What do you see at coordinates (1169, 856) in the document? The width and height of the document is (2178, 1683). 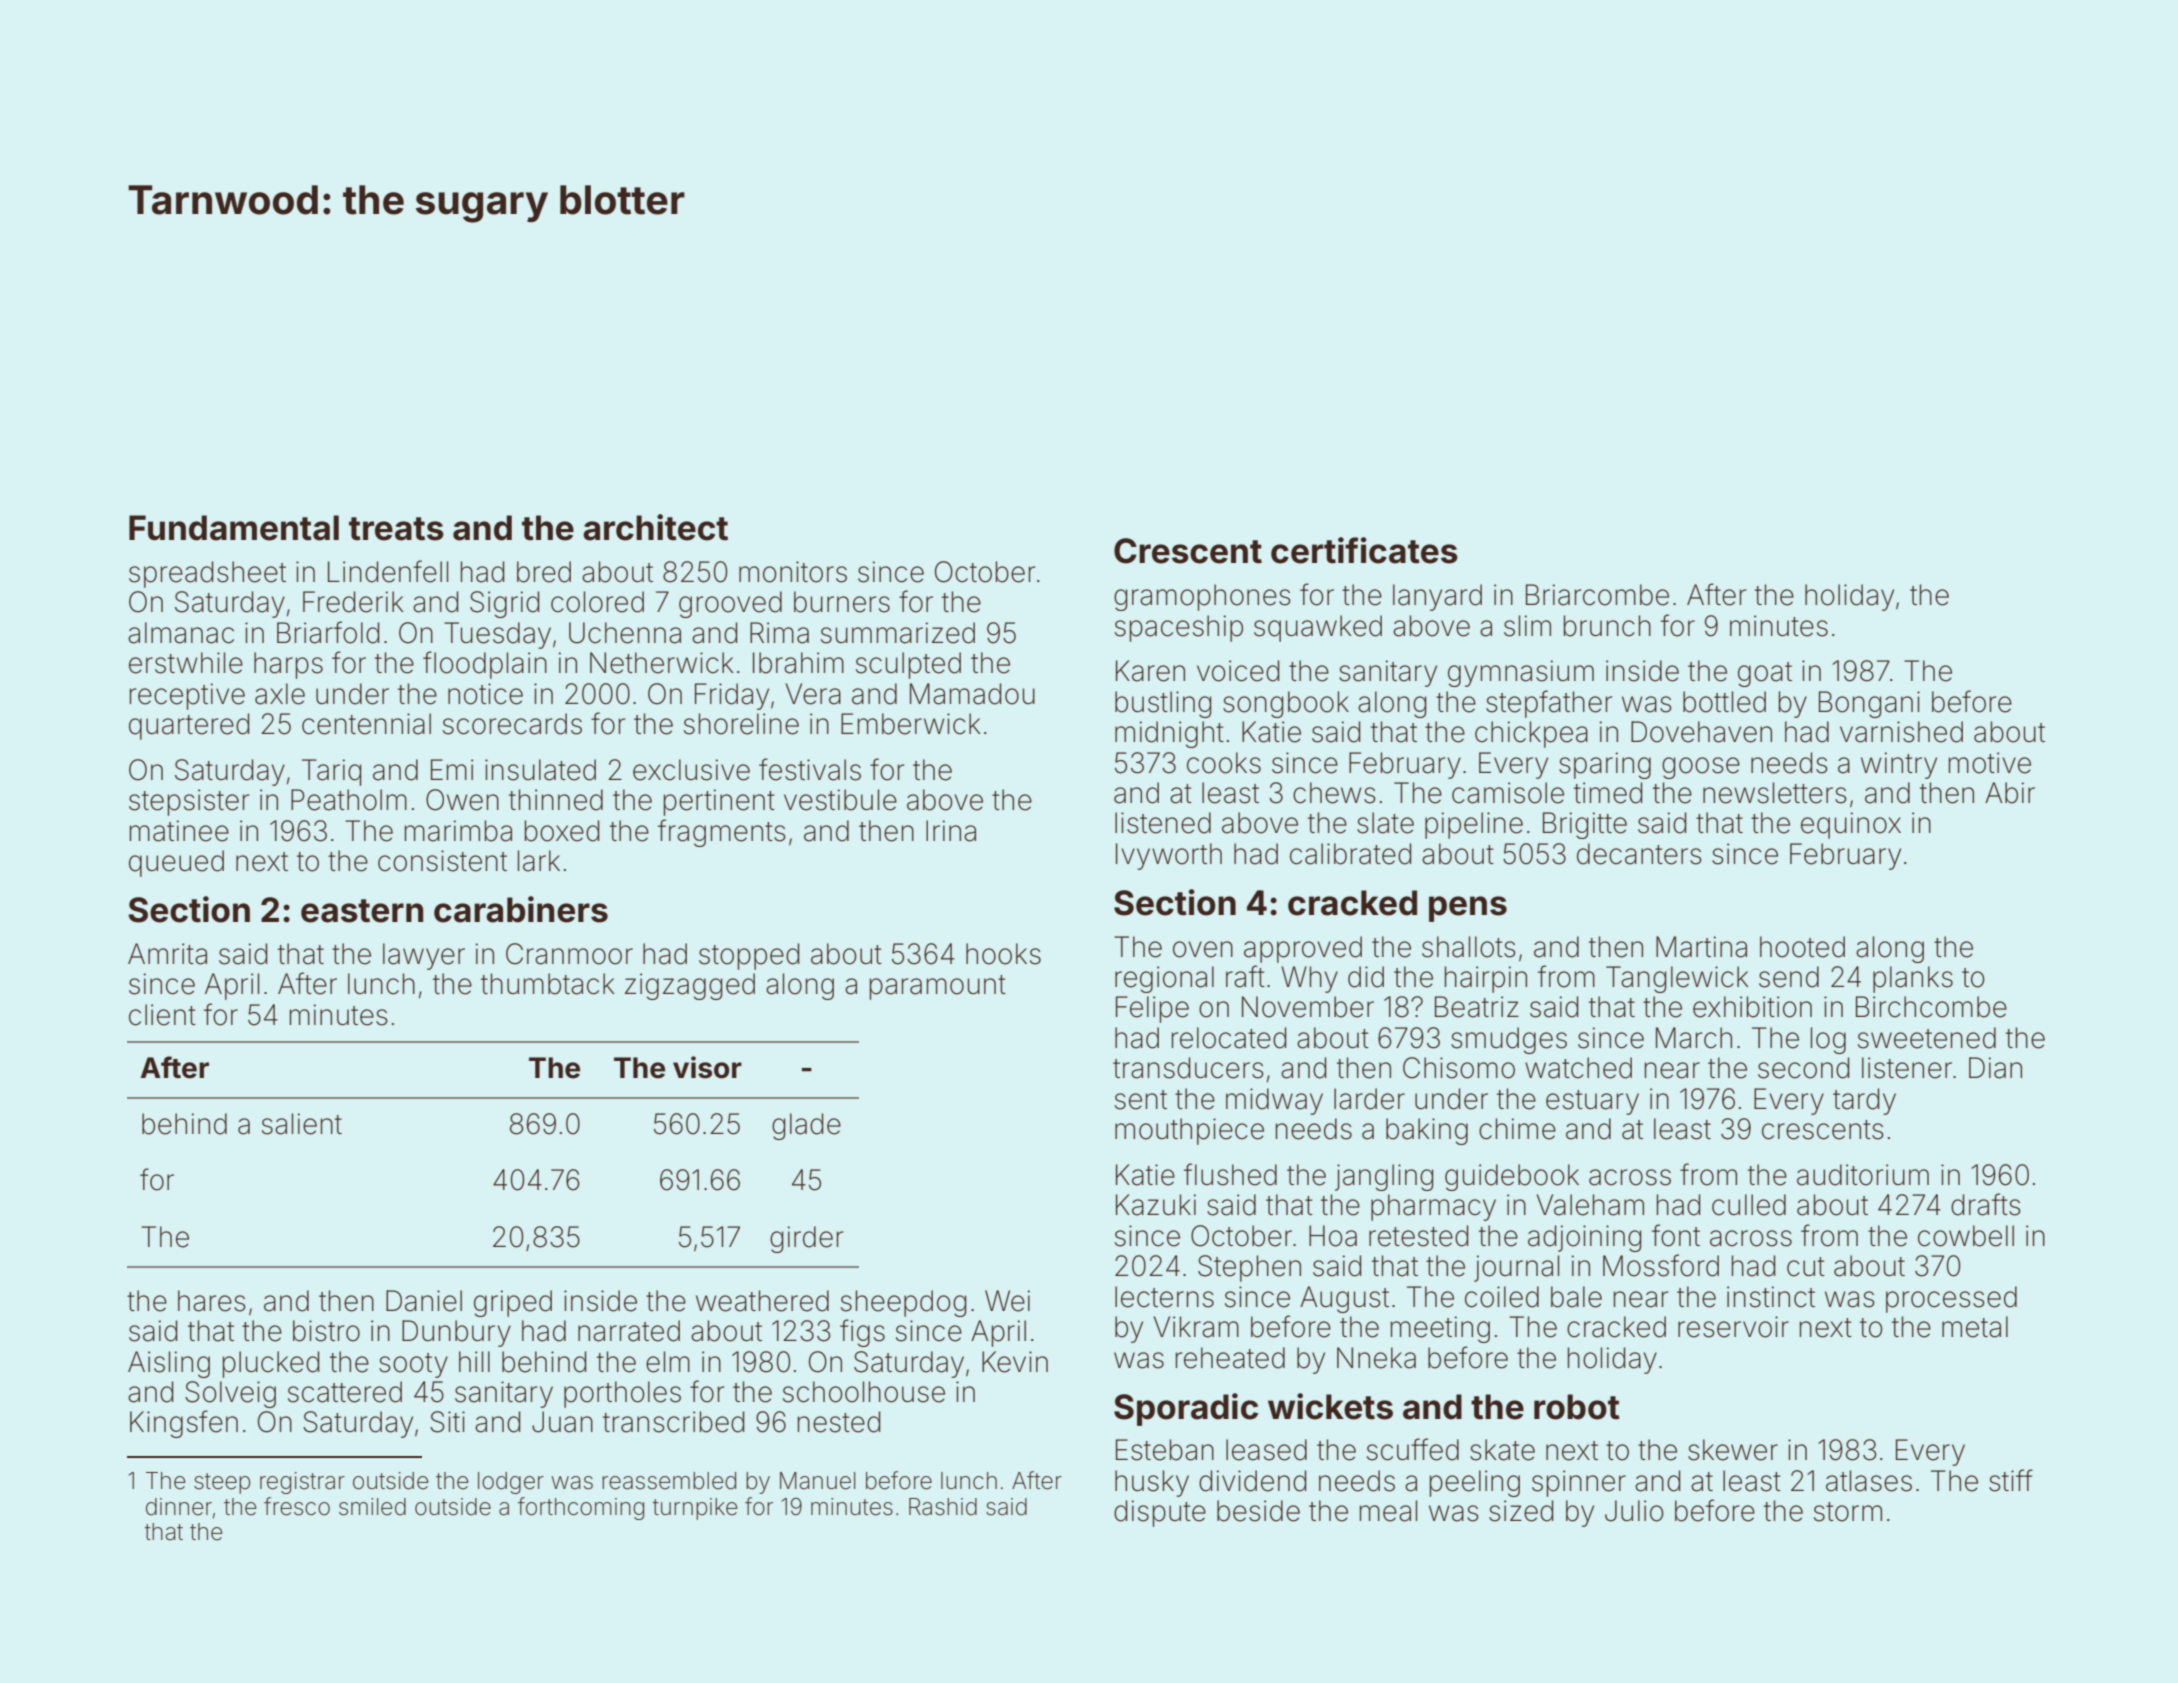 I see `Ivyworth` at bounding box center [1169, 856].
